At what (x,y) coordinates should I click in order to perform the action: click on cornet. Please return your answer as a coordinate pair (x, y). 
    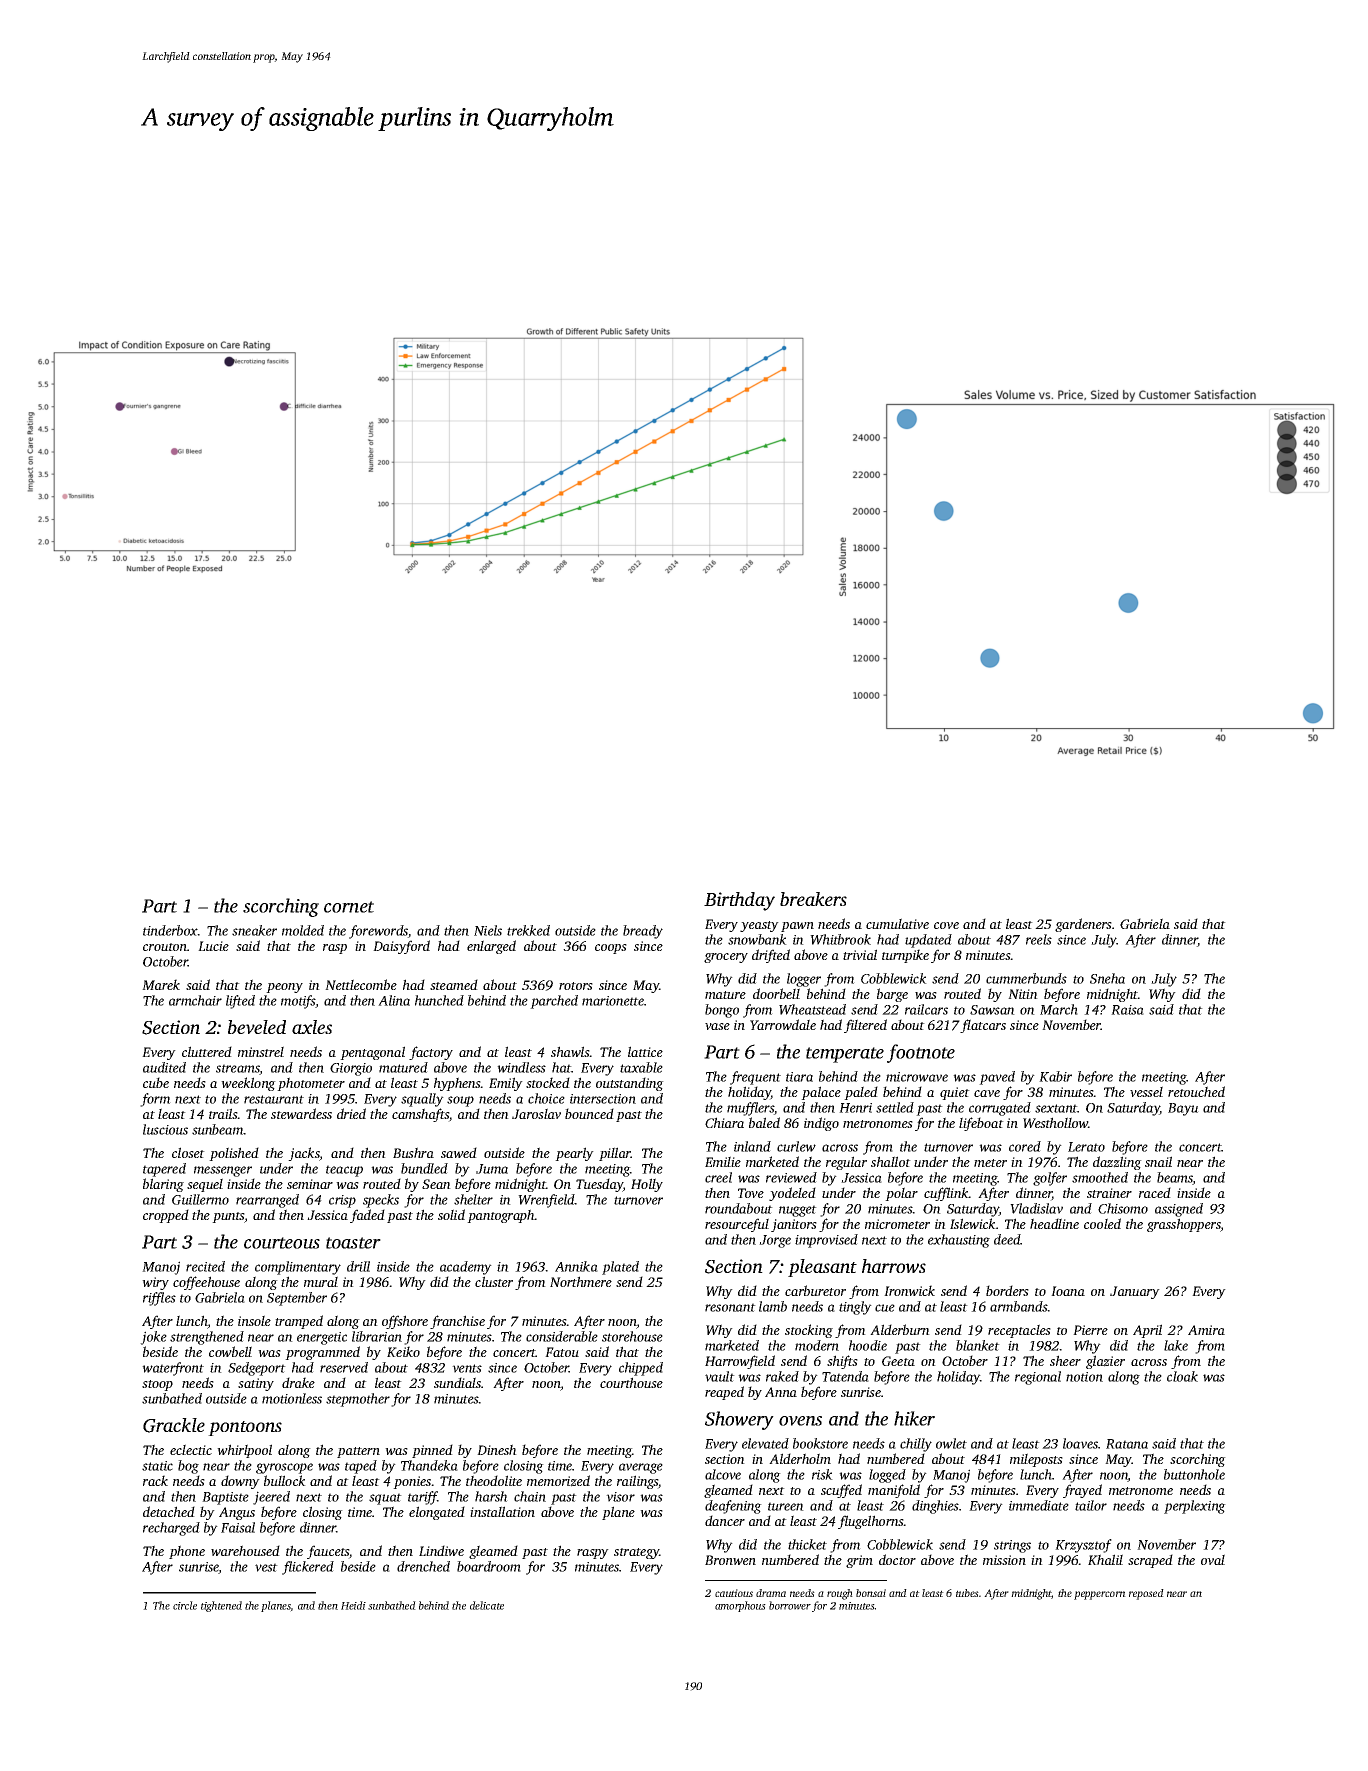
    Looking at the image, I should click on (349, 907).
